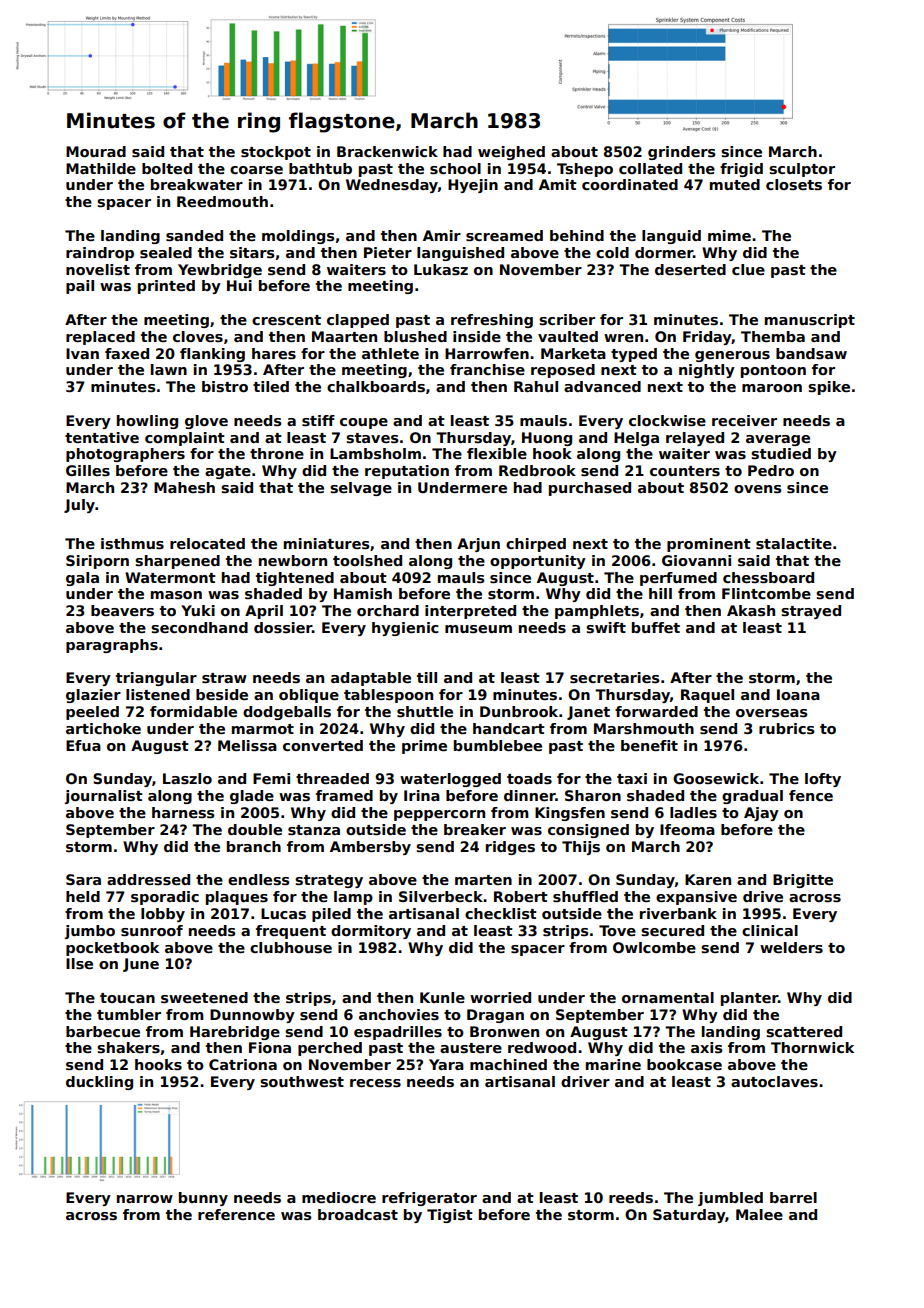 This page has height=1308, width=924. Describe the element at coordinates (631, 1197) in the page. I see `reeds` at that location.
